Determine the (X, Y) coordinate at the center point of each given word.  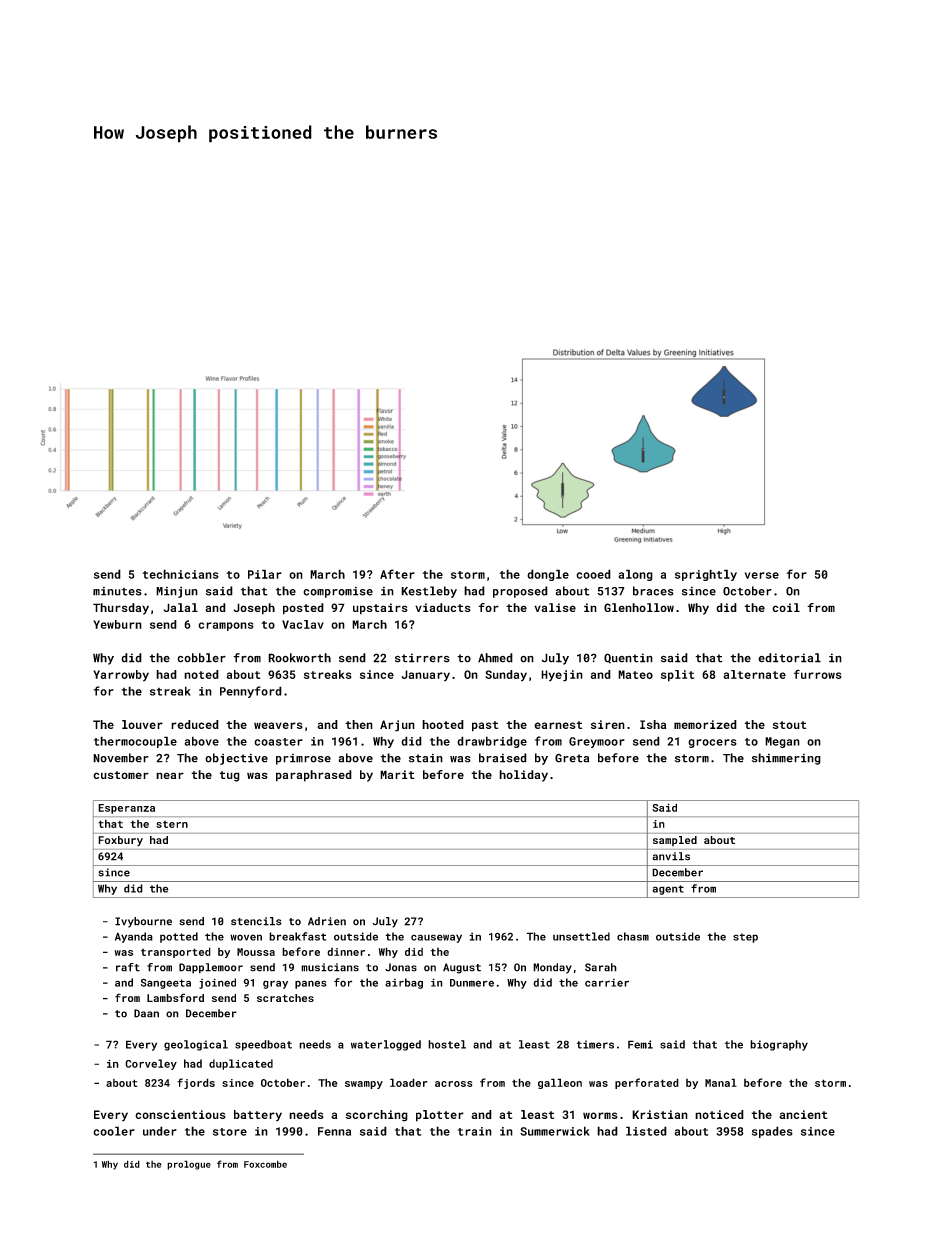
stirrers (422, 658)
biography (779, 1045)
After (397, 574)
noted (201, 674)
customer (121, 775)
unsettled (581, 936)
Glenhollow (639, 607)
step (745, 938)
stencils (256, 921)
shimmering (786, 759)
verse (762, 575)
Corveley (151, 1064)
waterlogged (386, 1045)
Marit (397, 774)
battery (258, 1116)
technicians (181, 574)
